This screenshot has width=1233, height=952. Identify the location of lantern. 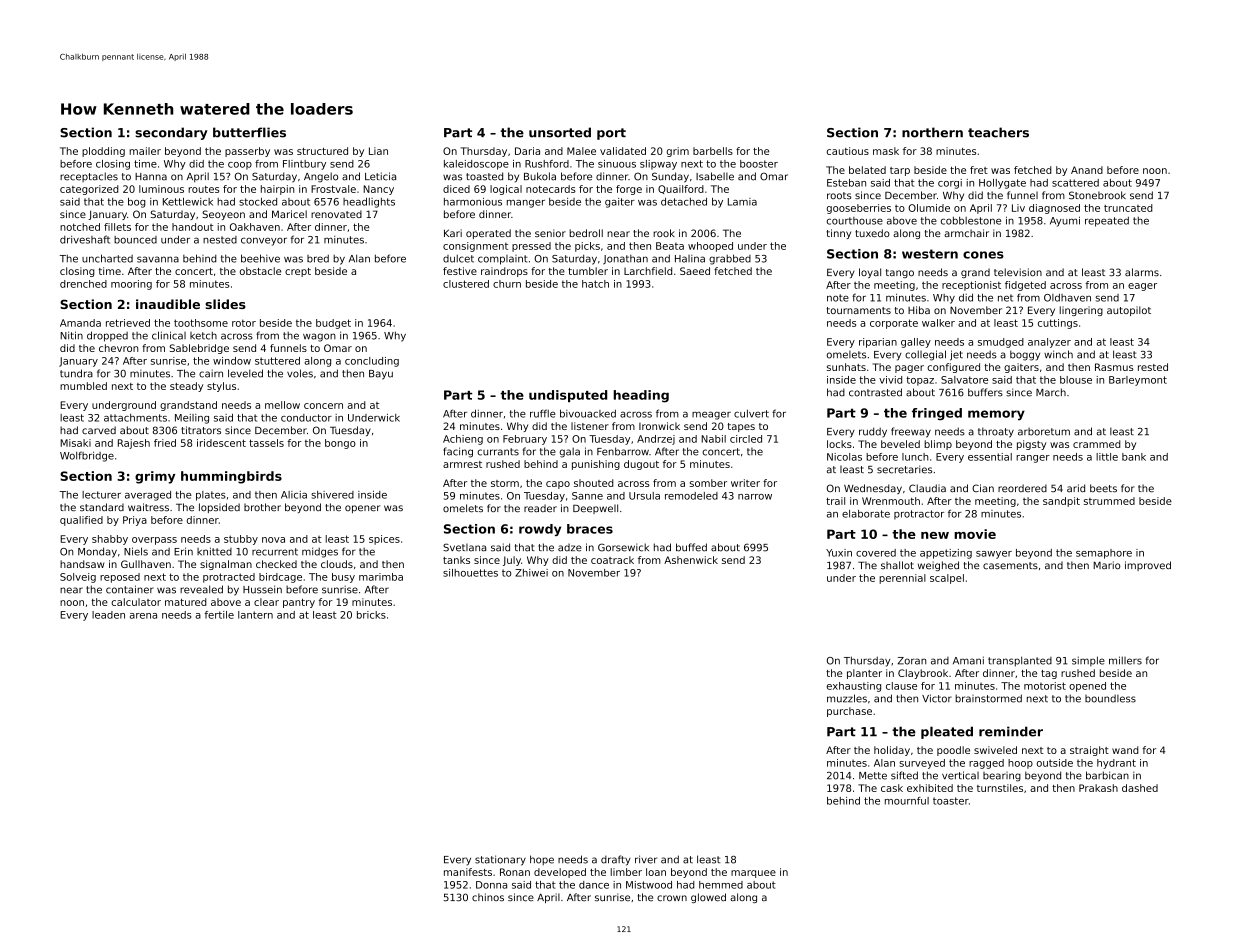
(255, 615).
